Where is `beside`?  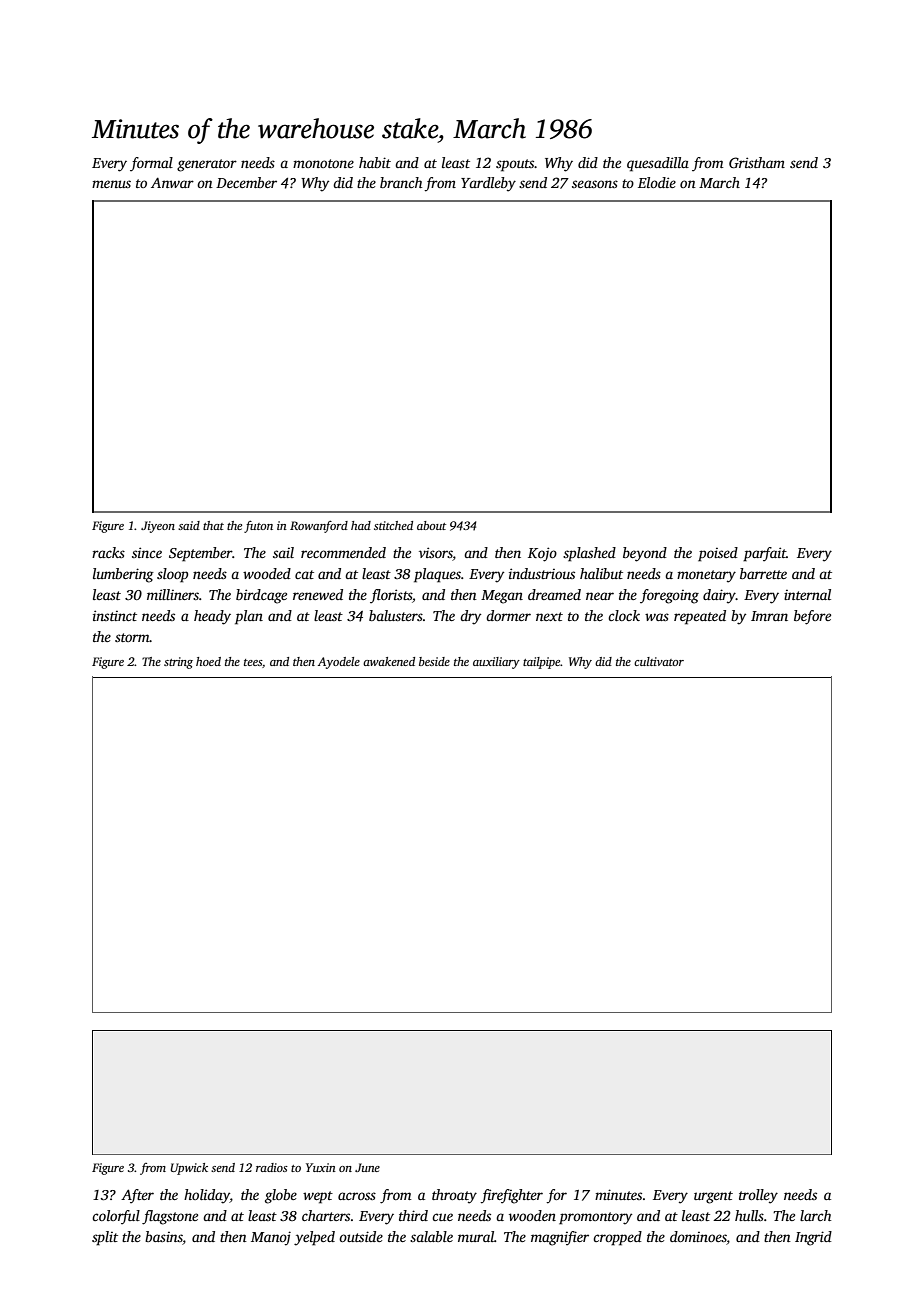
beside is located at coordinates (434, 661).
